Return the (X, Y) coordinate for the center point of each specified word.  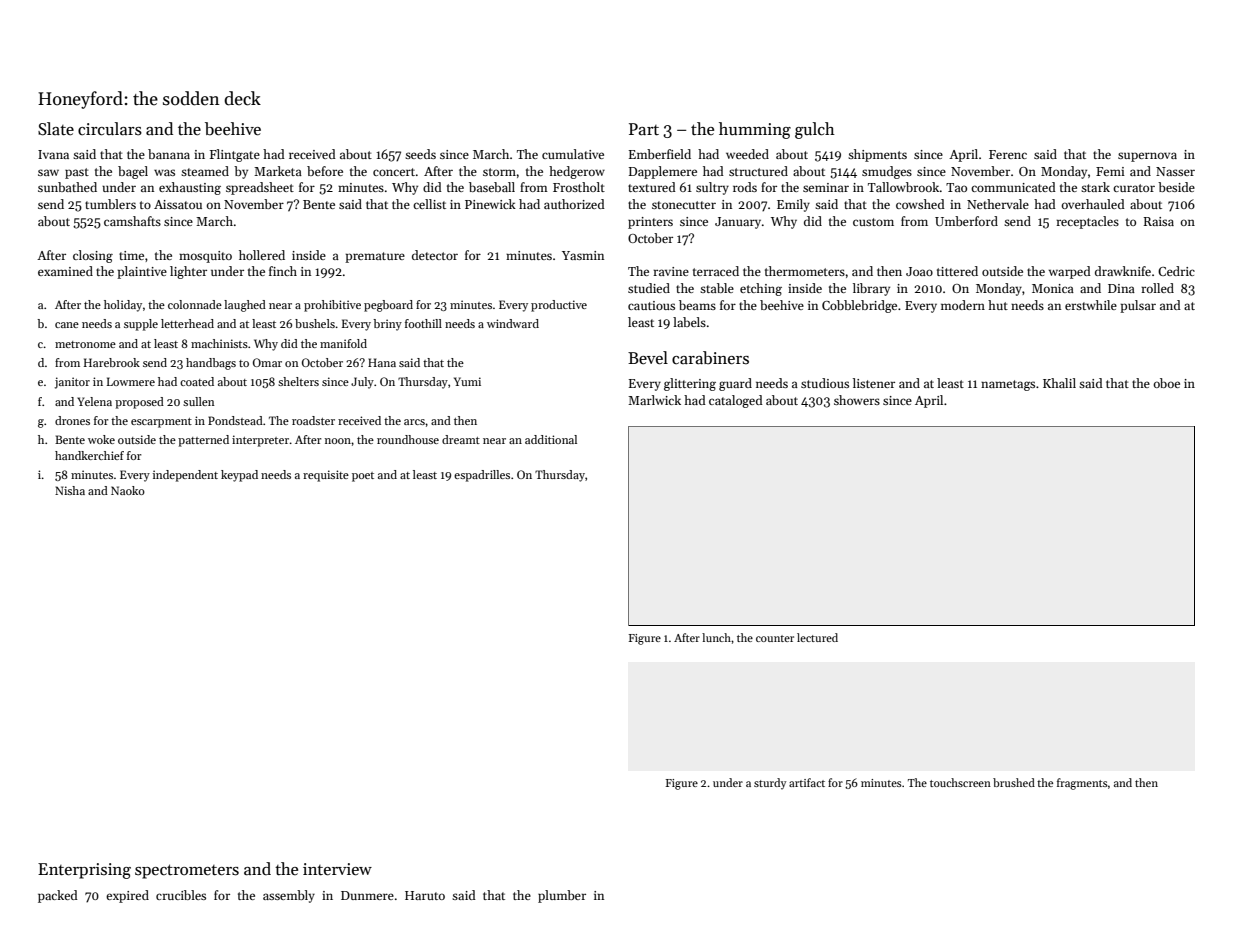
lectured (817, 637)
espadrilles (482, 476)
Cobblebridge (859, 306)
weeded (747, 154)
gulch (815, 130)
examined (65, 271)
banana (169, 154)
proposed (139, 403)
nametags (1008, 385)
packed (58, 896)
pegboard (388, 306)
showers (857, 400)
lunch (716, 637)
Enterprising (84, 871)
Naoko (128, 490)
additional (551, 439)
